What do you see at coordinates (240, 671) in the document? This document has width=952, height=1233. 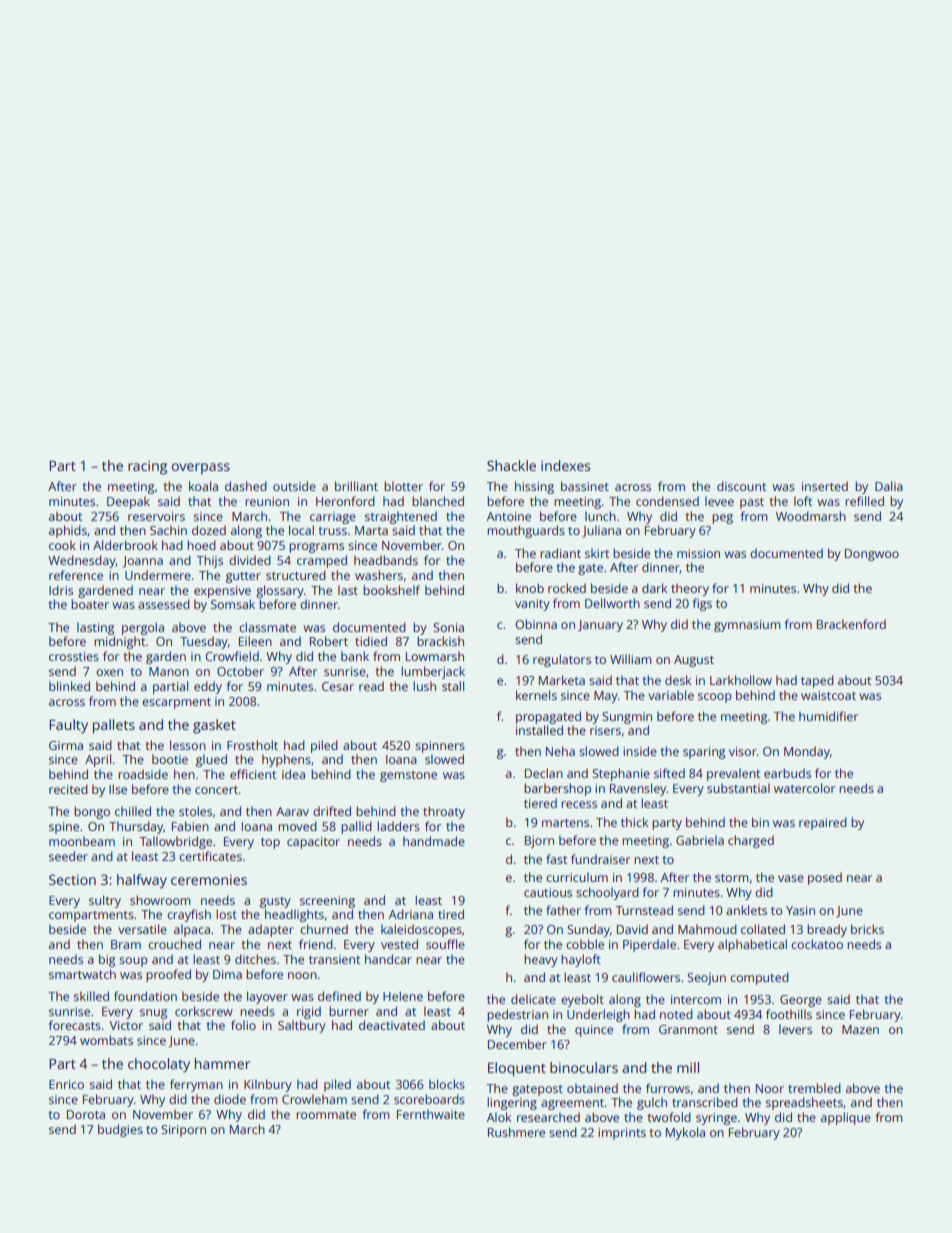 I see `October` at bounding box center [240, 671].
